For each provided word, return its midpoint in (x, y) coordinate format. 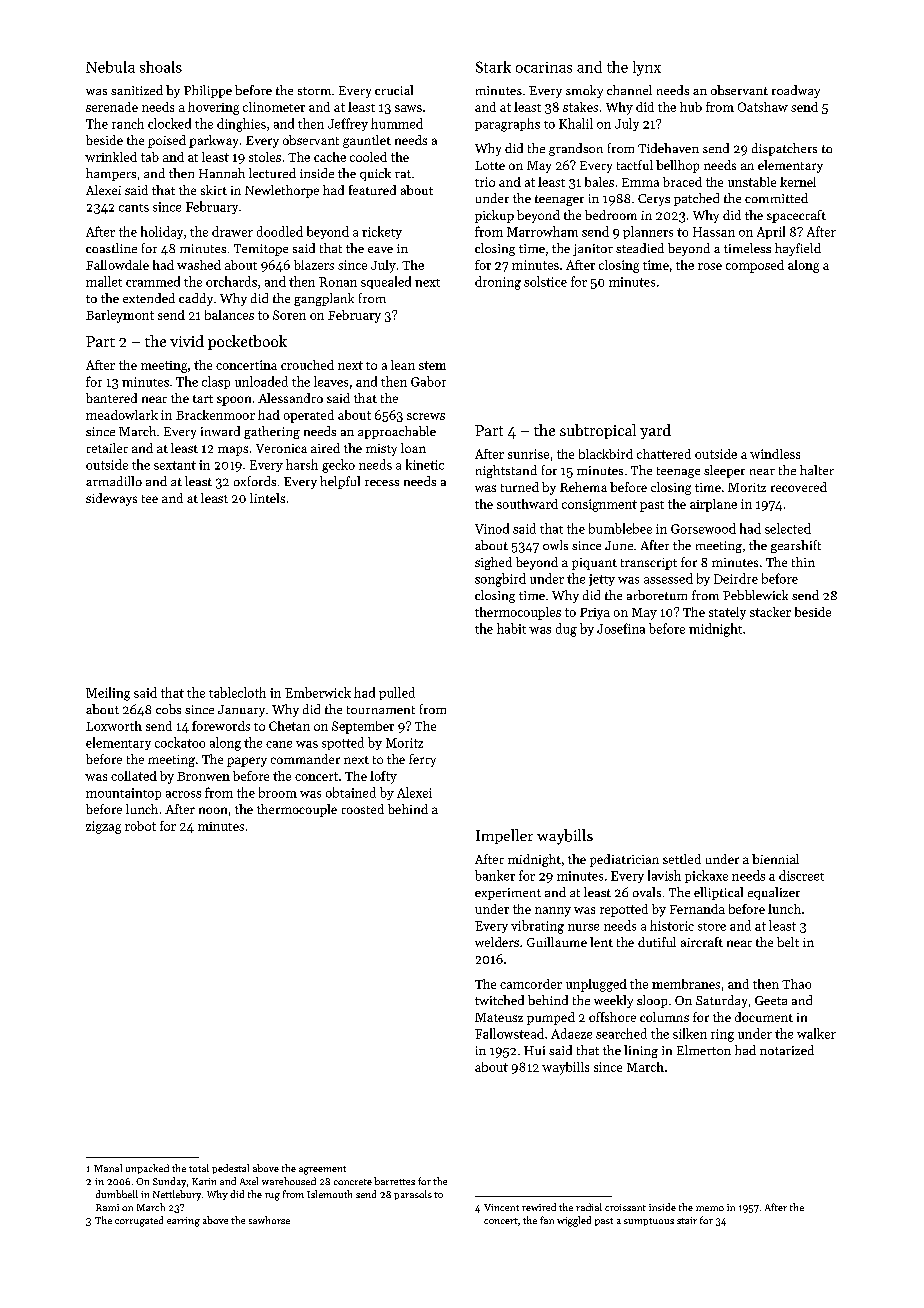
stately (727, 613)
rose (710, 266)
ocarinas (544, 67)
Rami (107, 1207)
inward (220, 431)
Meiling (108, 694)
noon (213, 810)
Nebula (110, 67)
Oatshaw (763, 107)
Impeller (504, 836)
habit (511, 628)
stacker (770, 612)
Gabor (428, 381)
